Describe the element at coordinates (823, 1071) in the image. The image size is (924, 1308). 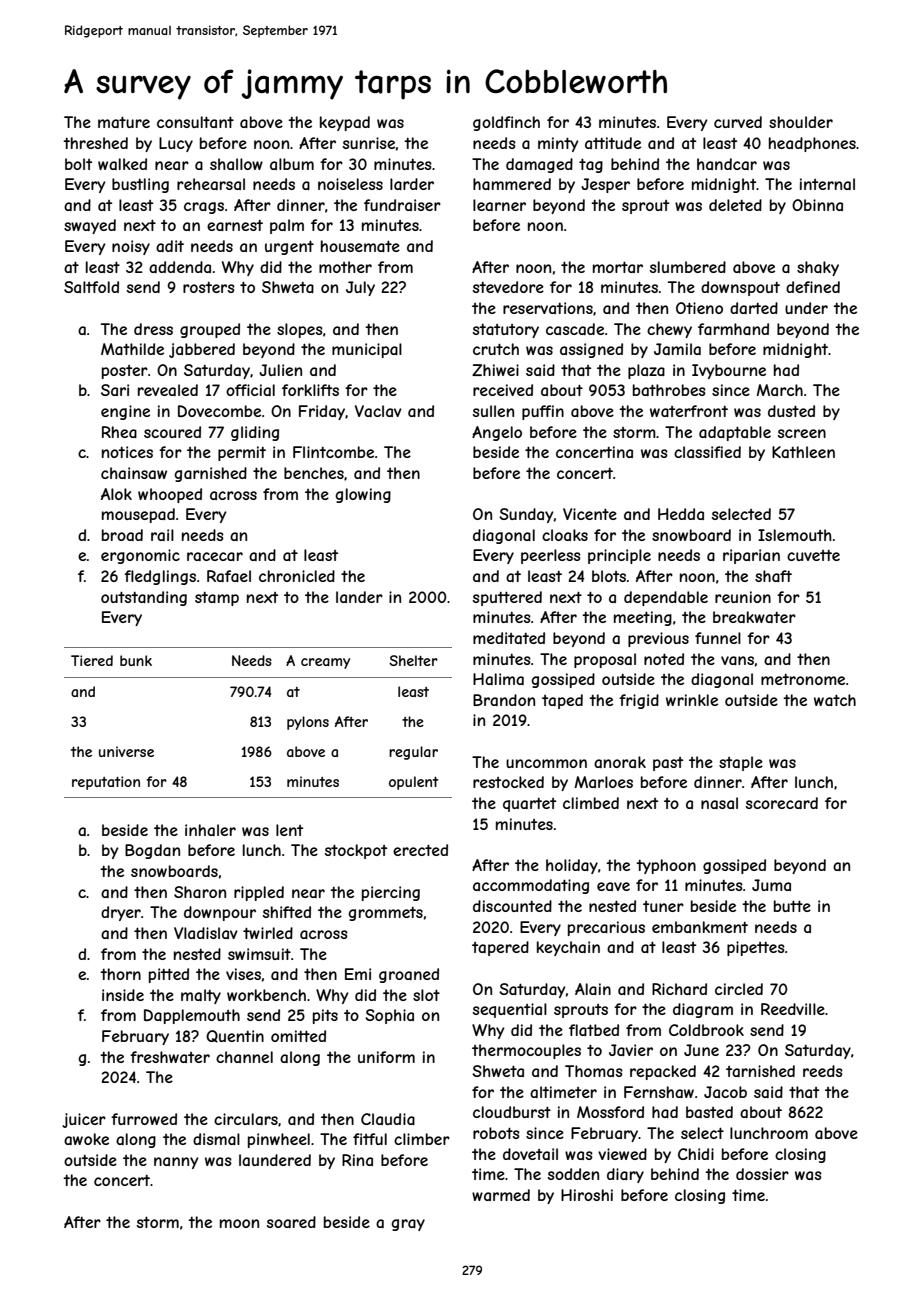
I see `reeds` at that location.
